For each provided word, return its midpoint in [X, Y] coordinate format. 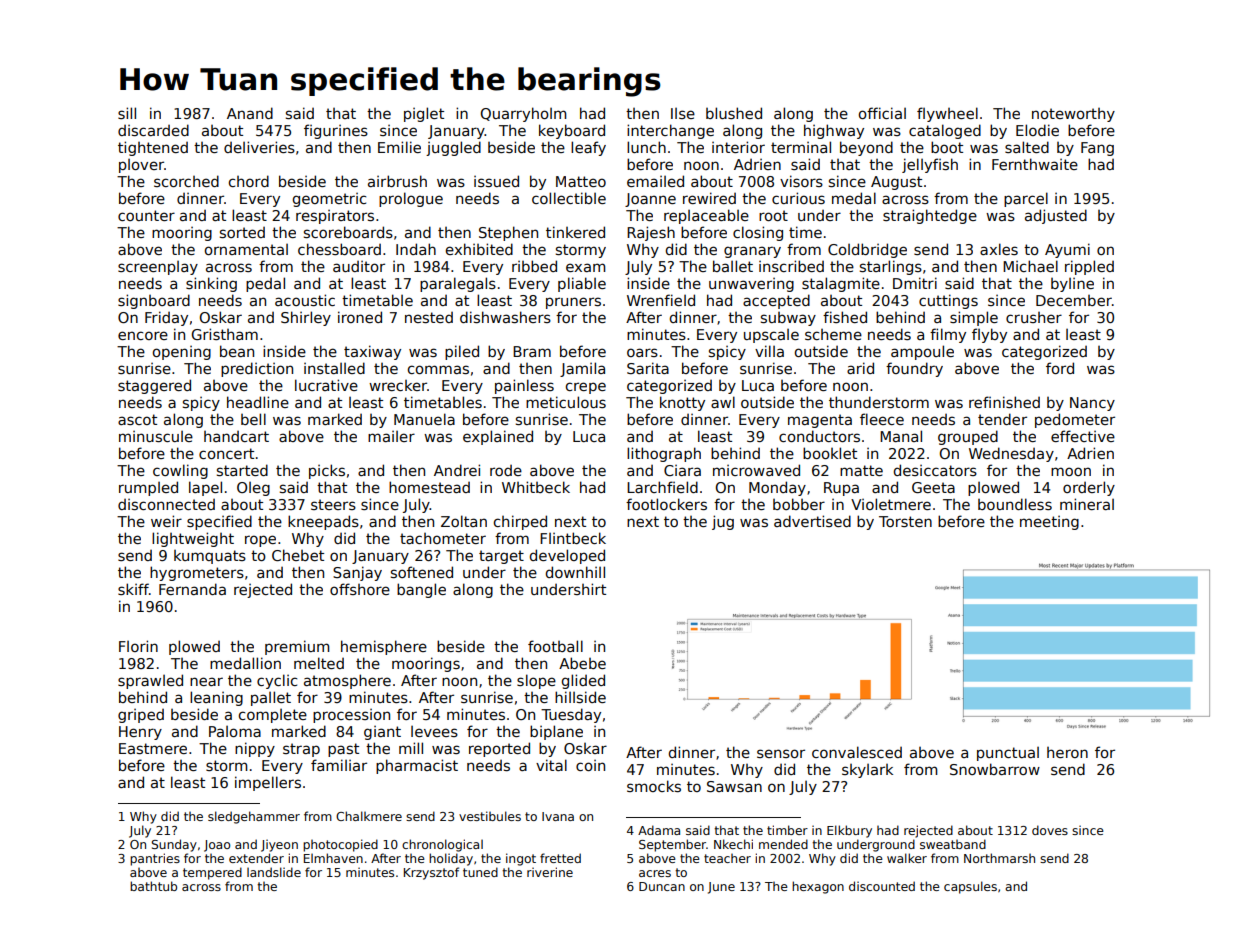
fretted [560, 858]
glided [583, 681]
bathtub [153, 886]
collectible [569, 198]
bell [253, 419]
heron [1067, 752]
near [206, 681]
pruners [573, 303]
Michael [1030, 266]
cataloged [945, 131]
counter [146, 215]
